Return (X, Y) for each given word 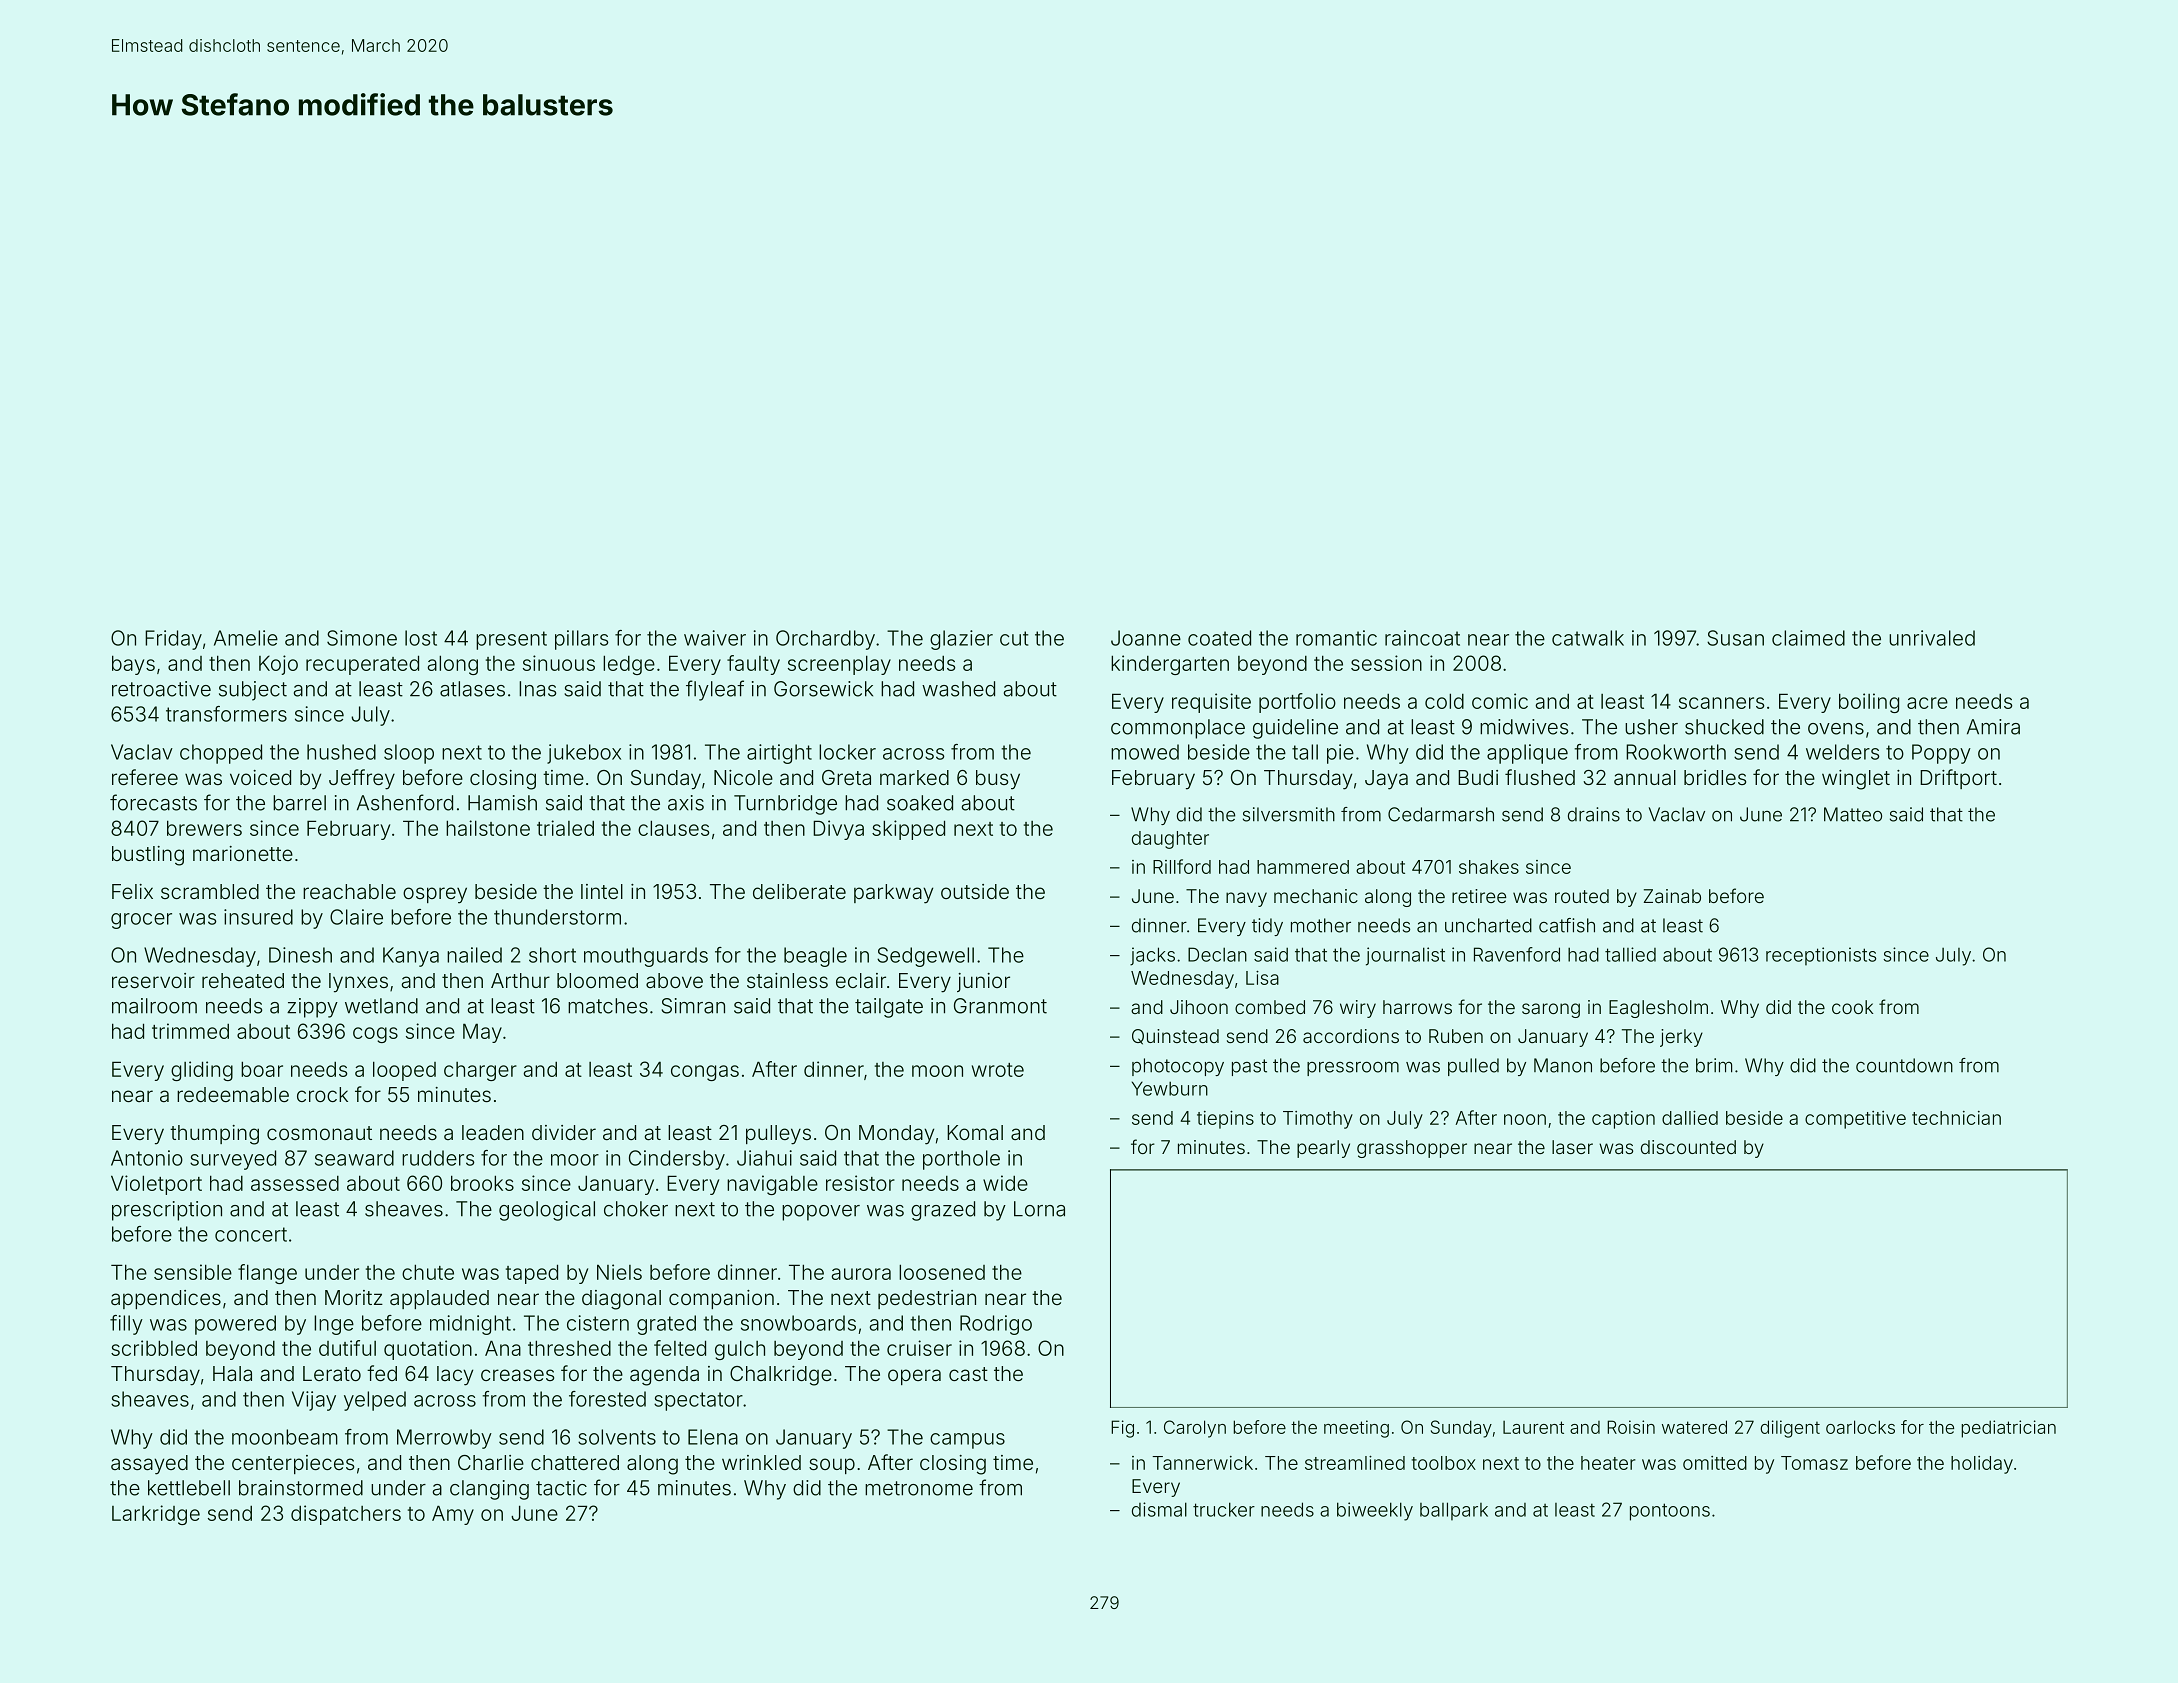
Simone (362, 638)
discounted (1688, 1147)
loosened (942, 1272)
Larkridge (156, 1515)
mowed (1145, 752)
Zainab (1672, 896)
